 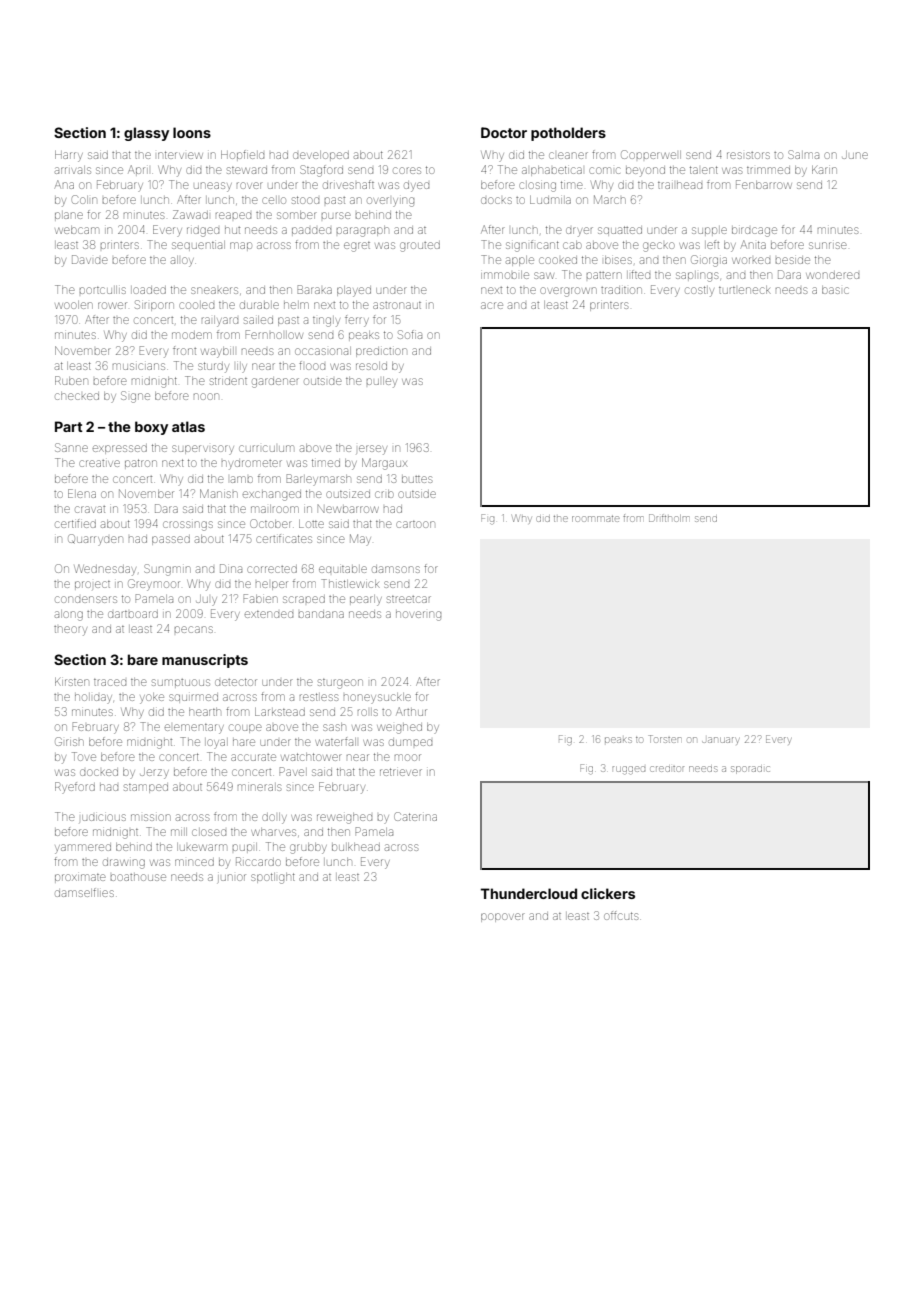 I want to click on Davide, so click(x=90, y=259).
